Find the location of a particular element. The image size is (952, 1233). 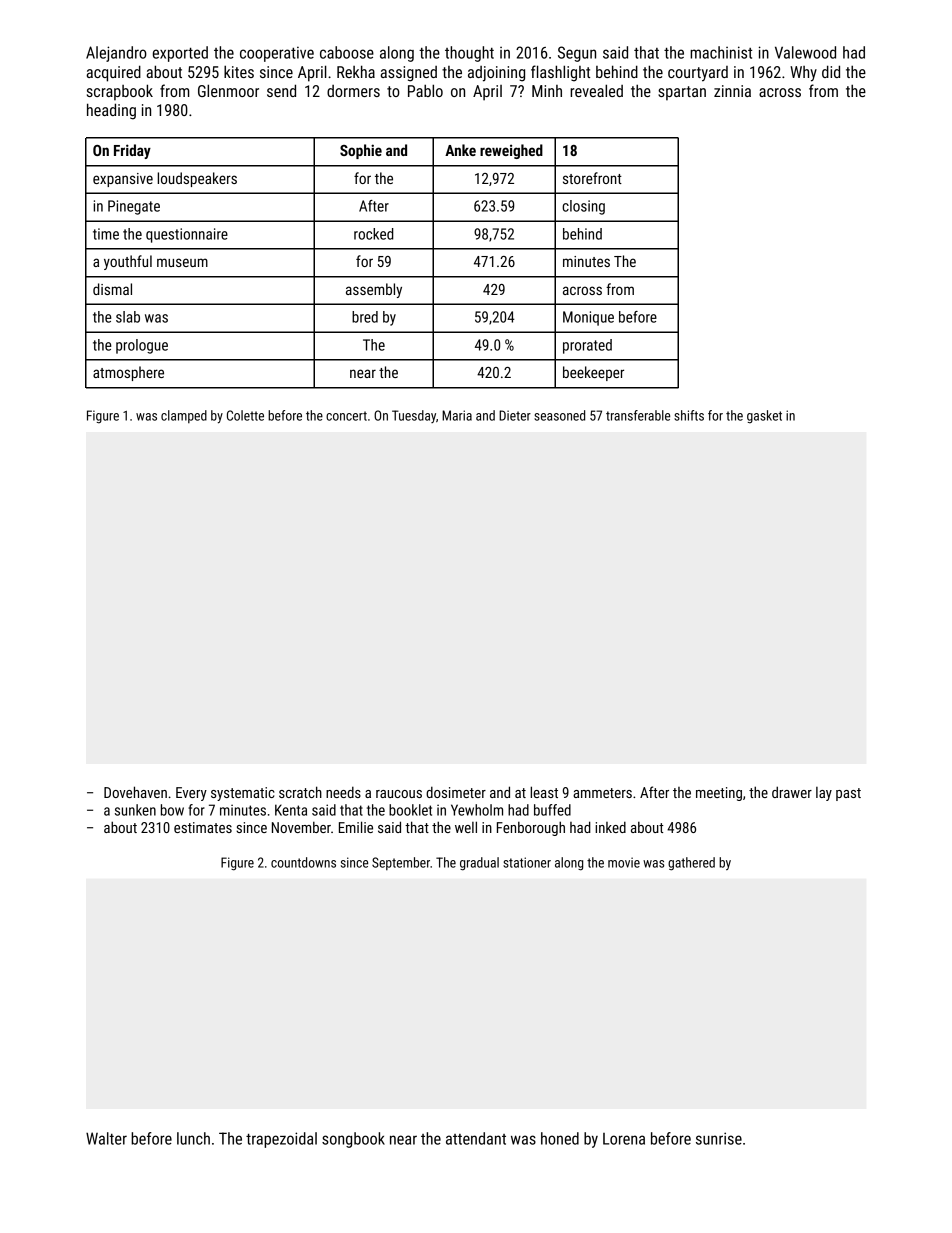

trapezoidal is located at coordinates (281, 1140).
